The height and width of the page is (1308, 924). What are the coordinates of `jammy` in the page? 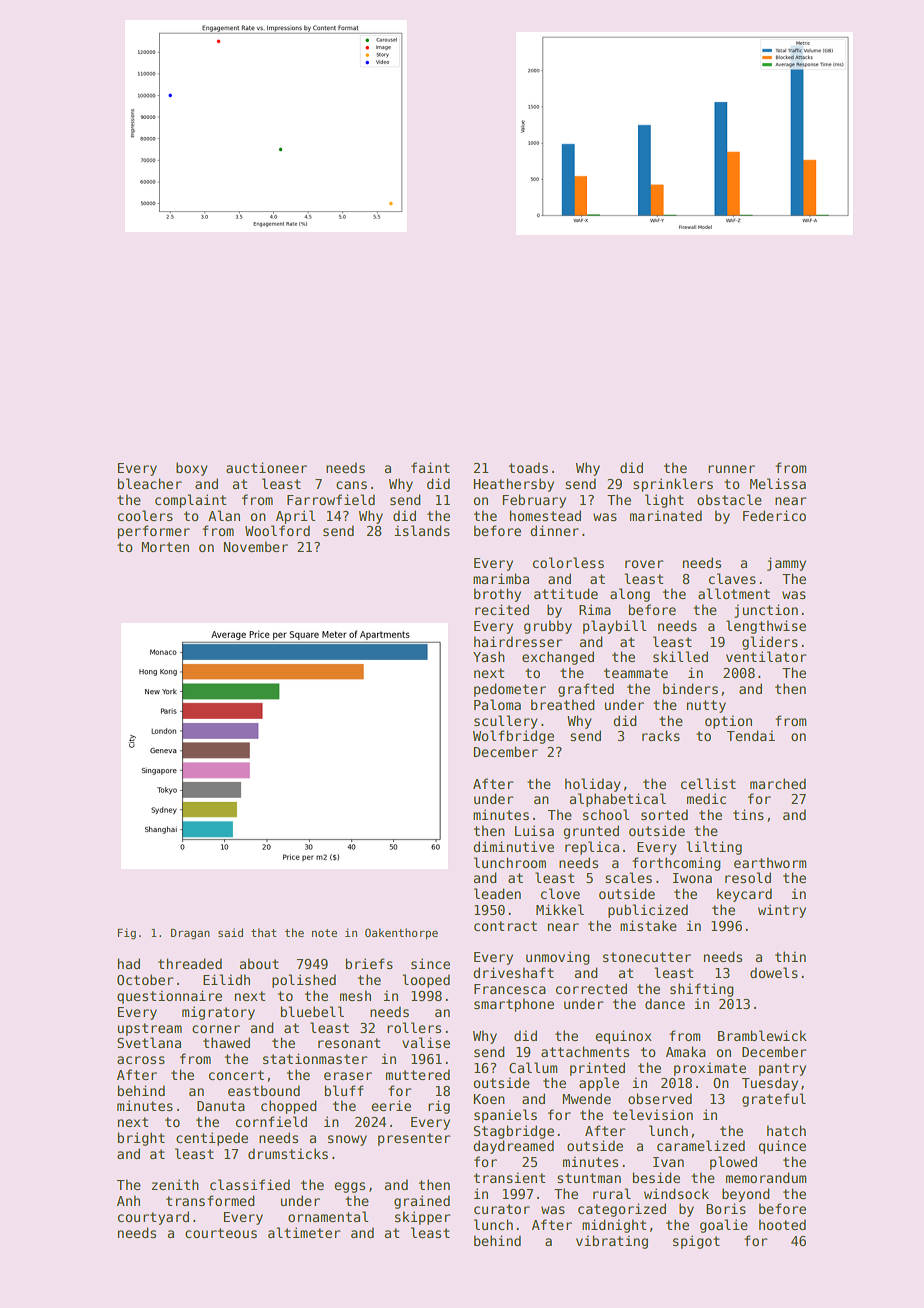 It's located at (786, 564).
